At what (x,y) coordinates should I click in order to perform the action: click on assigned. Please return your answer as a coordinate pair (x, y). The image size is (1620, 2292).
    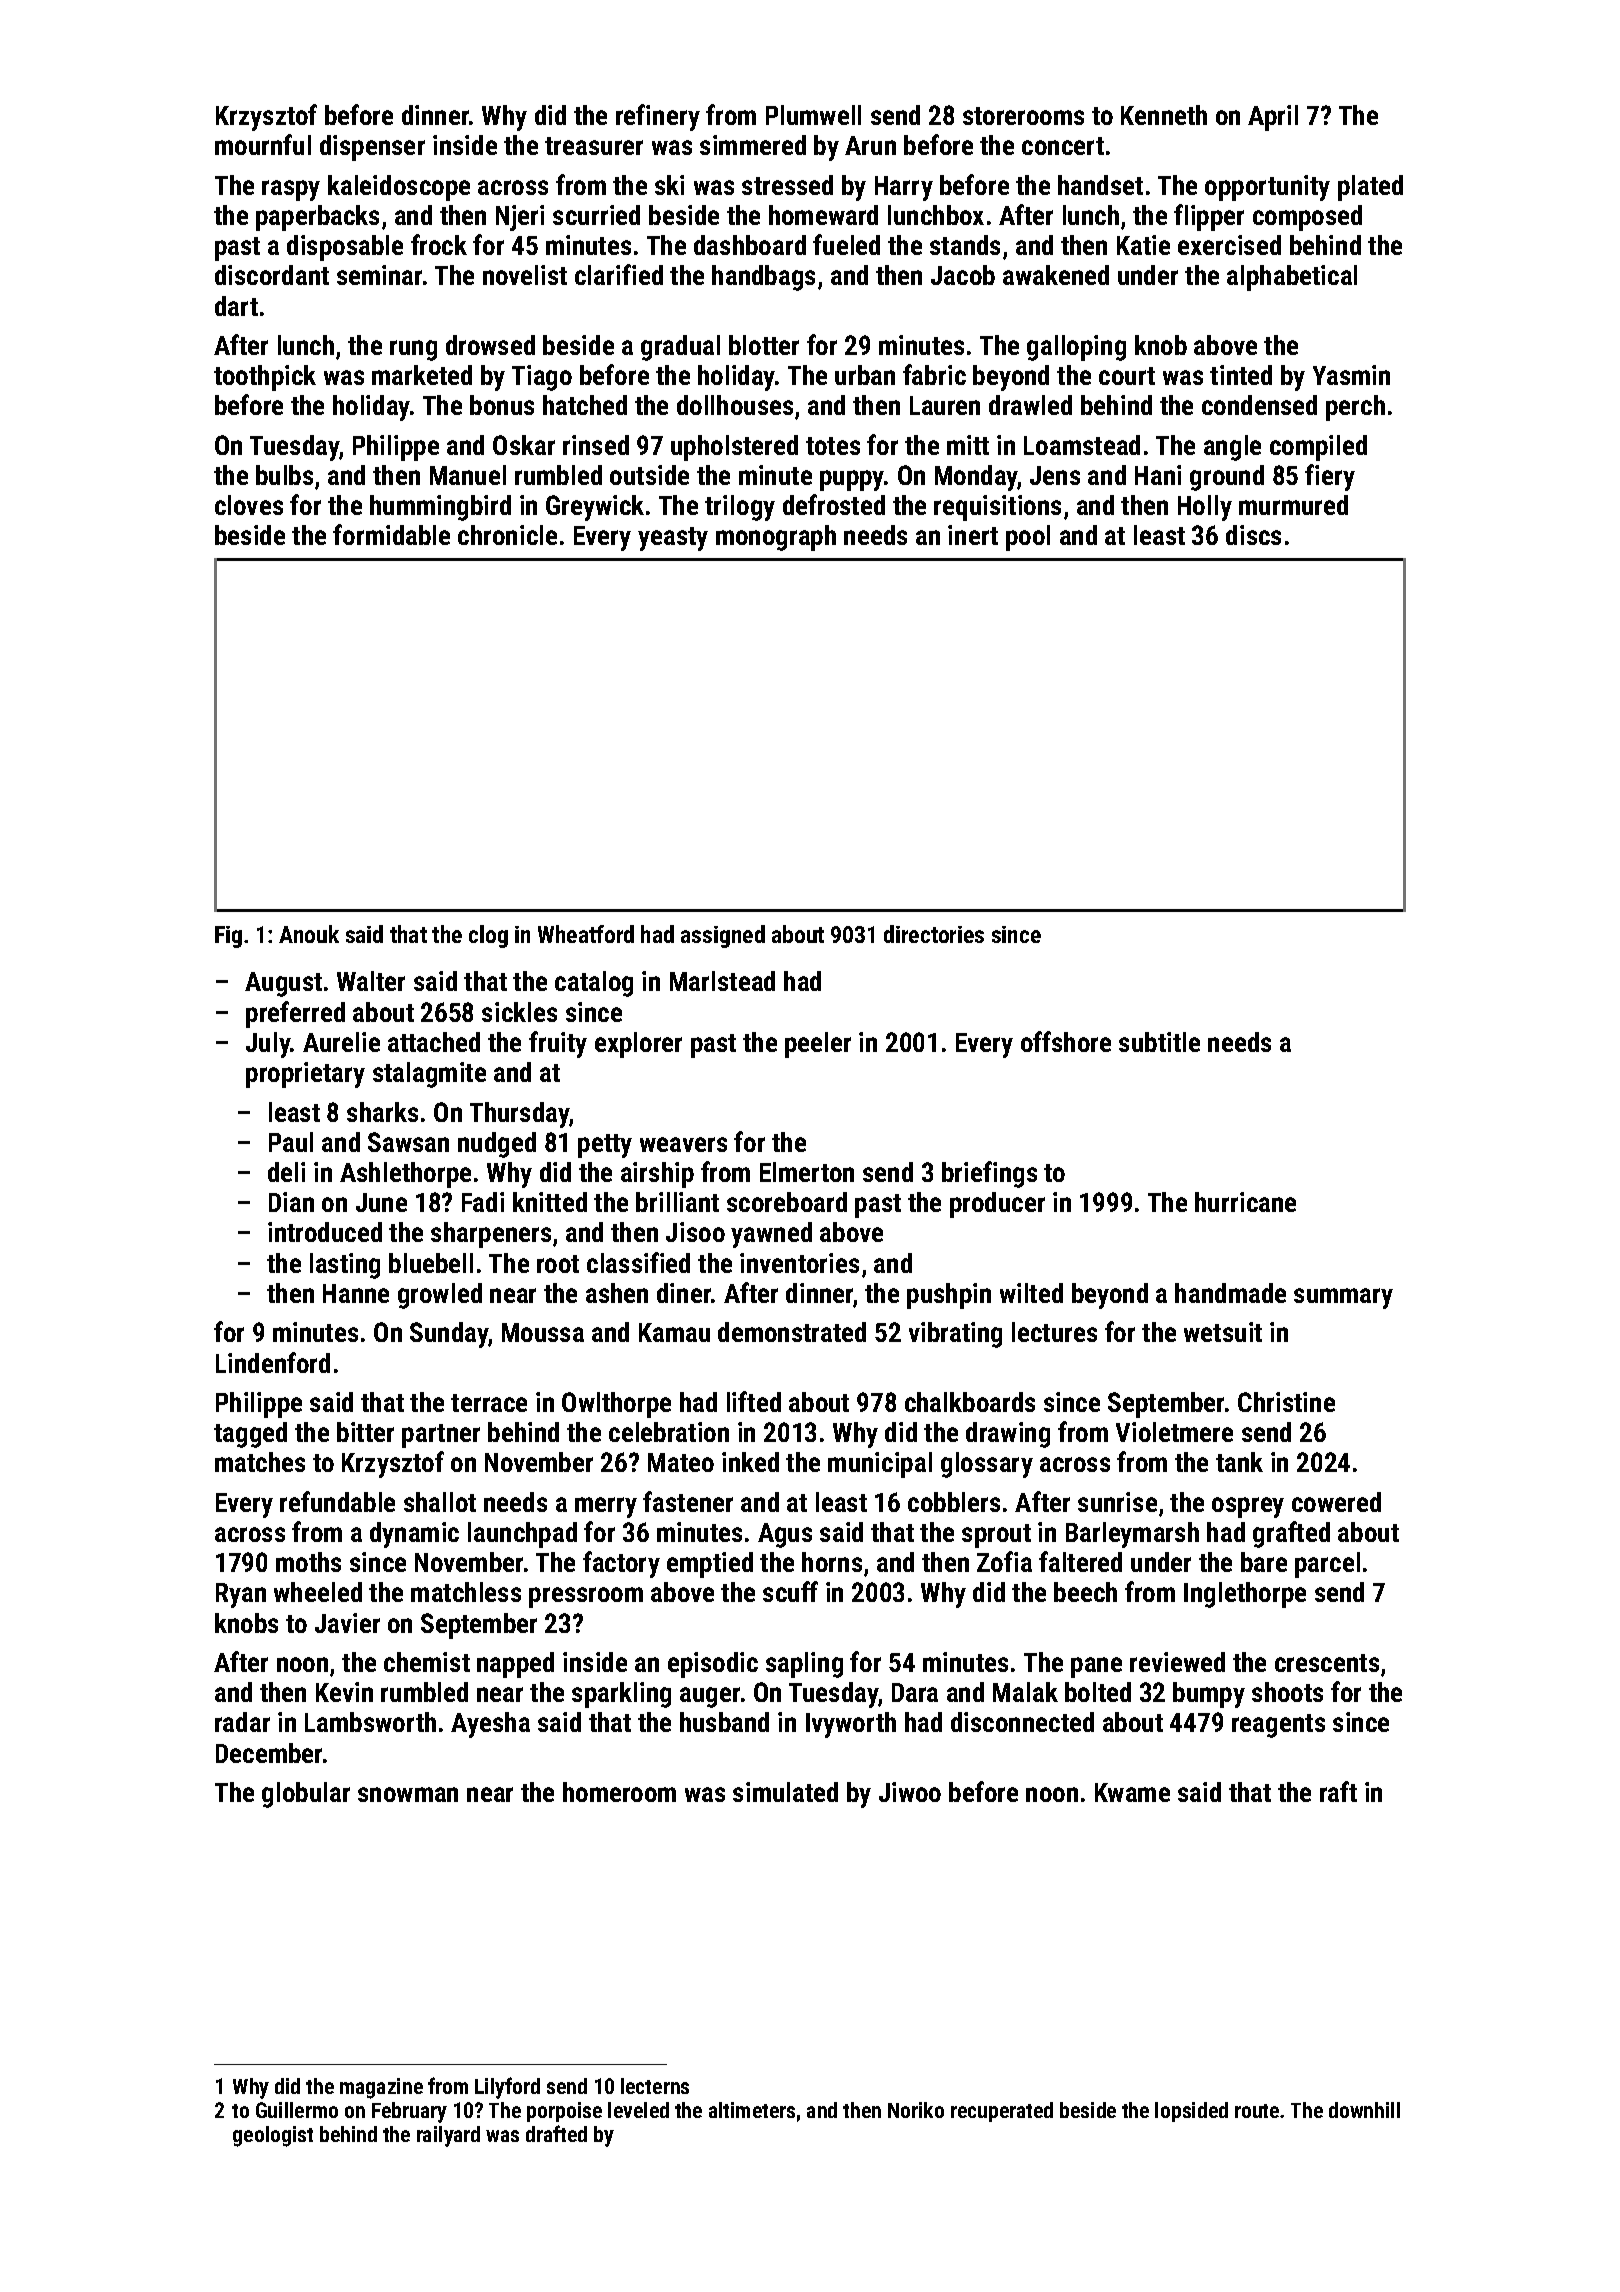
    Looking at the image, I should click on (723, 936).
